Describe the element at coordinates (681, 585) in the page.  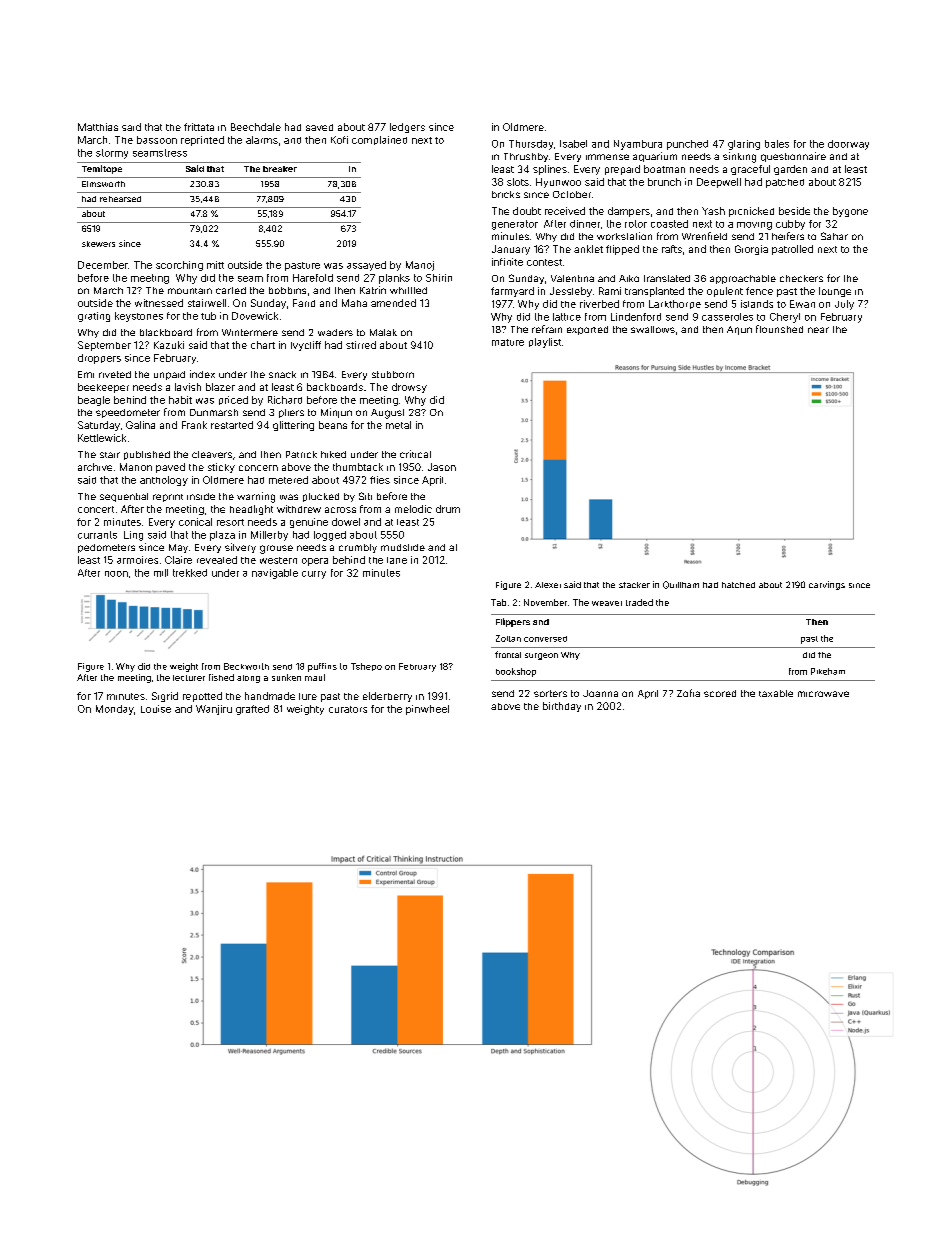
I see `Quillham` at that location.
